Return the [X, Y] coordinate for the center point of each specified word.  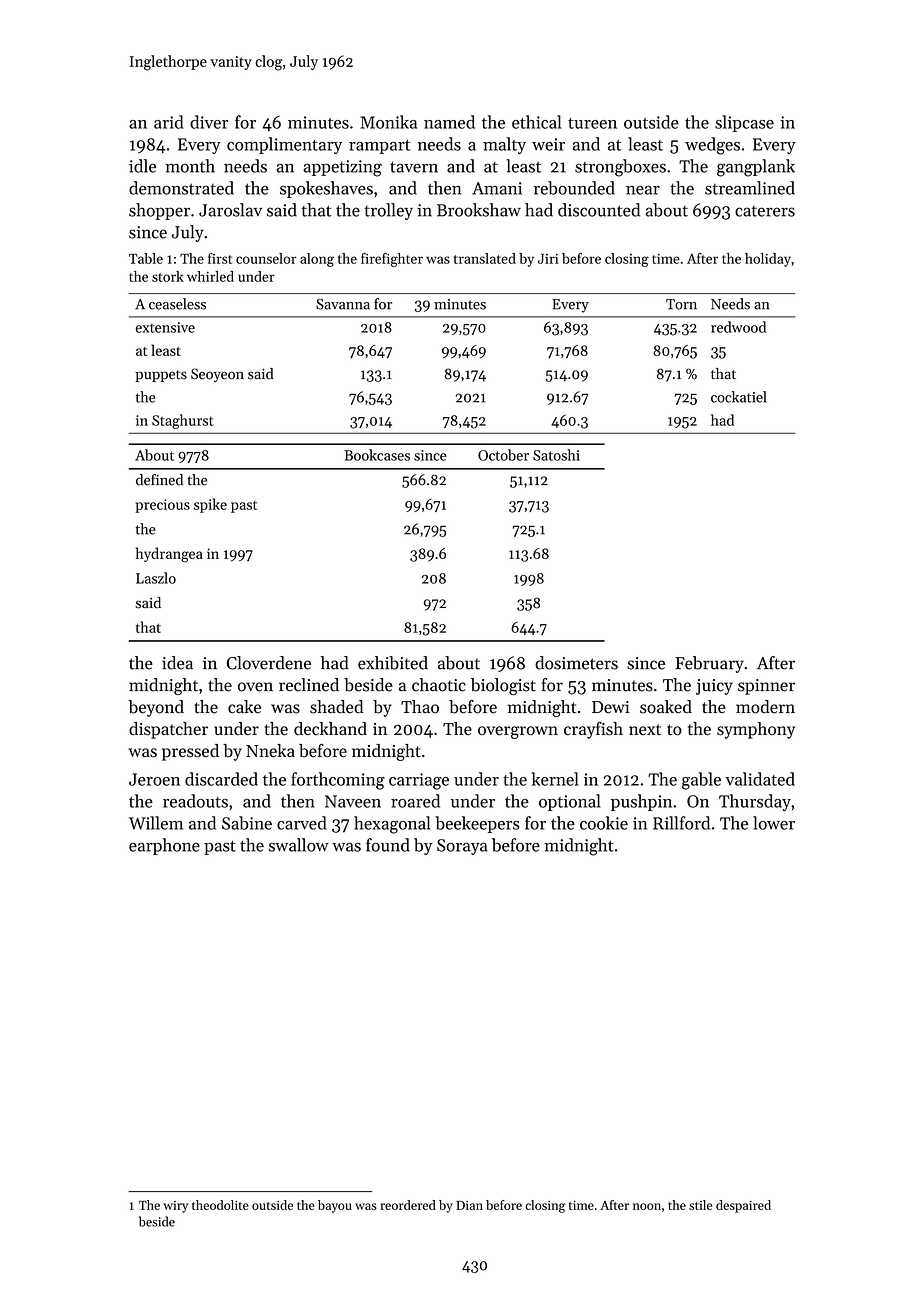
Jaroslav [230, 210]
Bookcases [377, 455]
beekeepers [477, 824]
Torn [681, 304]
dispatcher [168, 730]
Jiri [548, 259]
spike [210, 505]
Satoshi [556, 455]
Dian [469, 1205]
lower [774, 823]
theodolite [220, 1205]
